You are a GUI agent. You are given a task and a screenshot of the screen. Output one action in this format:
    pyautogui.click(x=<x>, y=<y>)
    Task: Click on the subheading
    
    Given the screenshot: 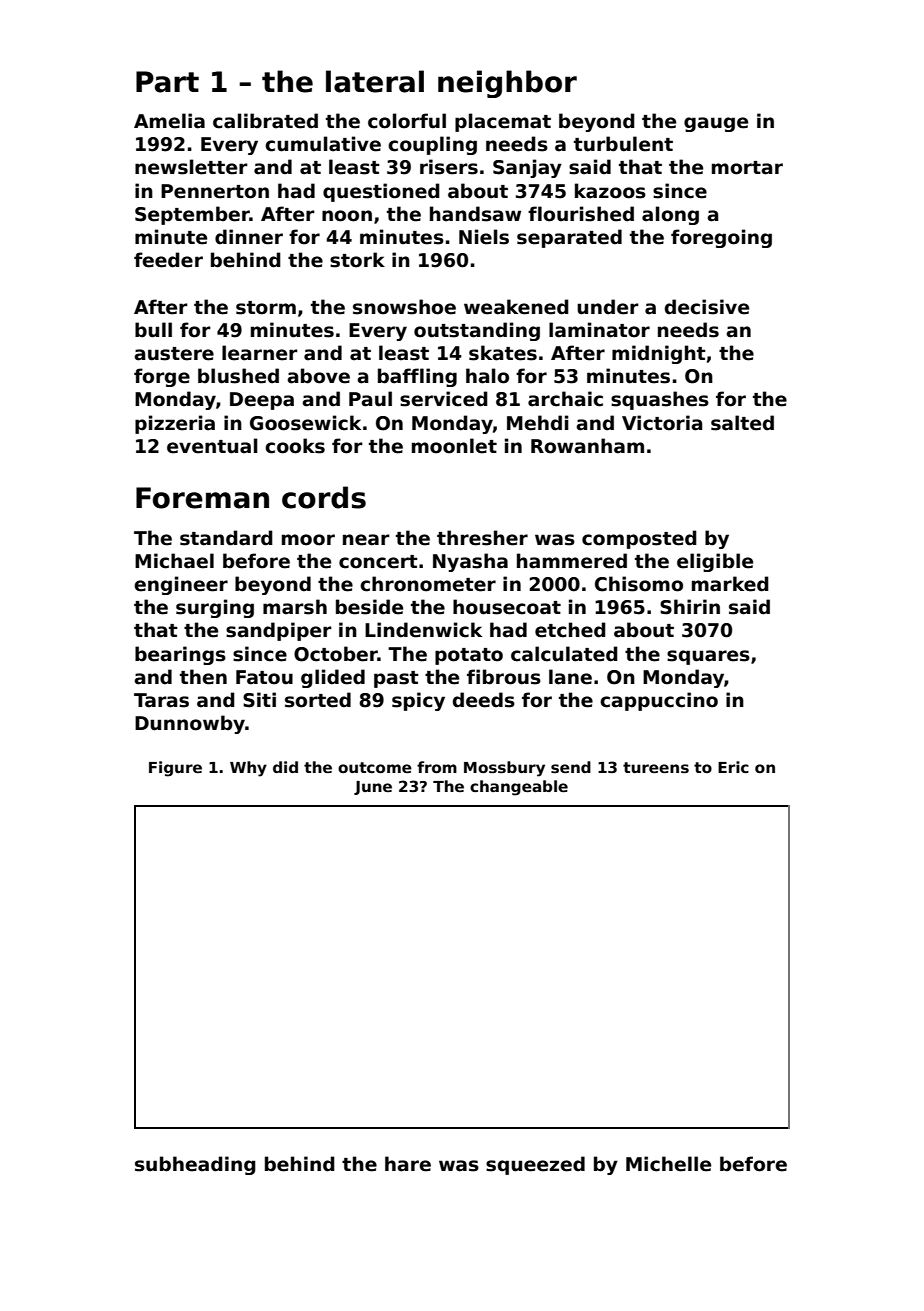 What is the action you would take?
    pyautogui.click(x=195, y=1165)
